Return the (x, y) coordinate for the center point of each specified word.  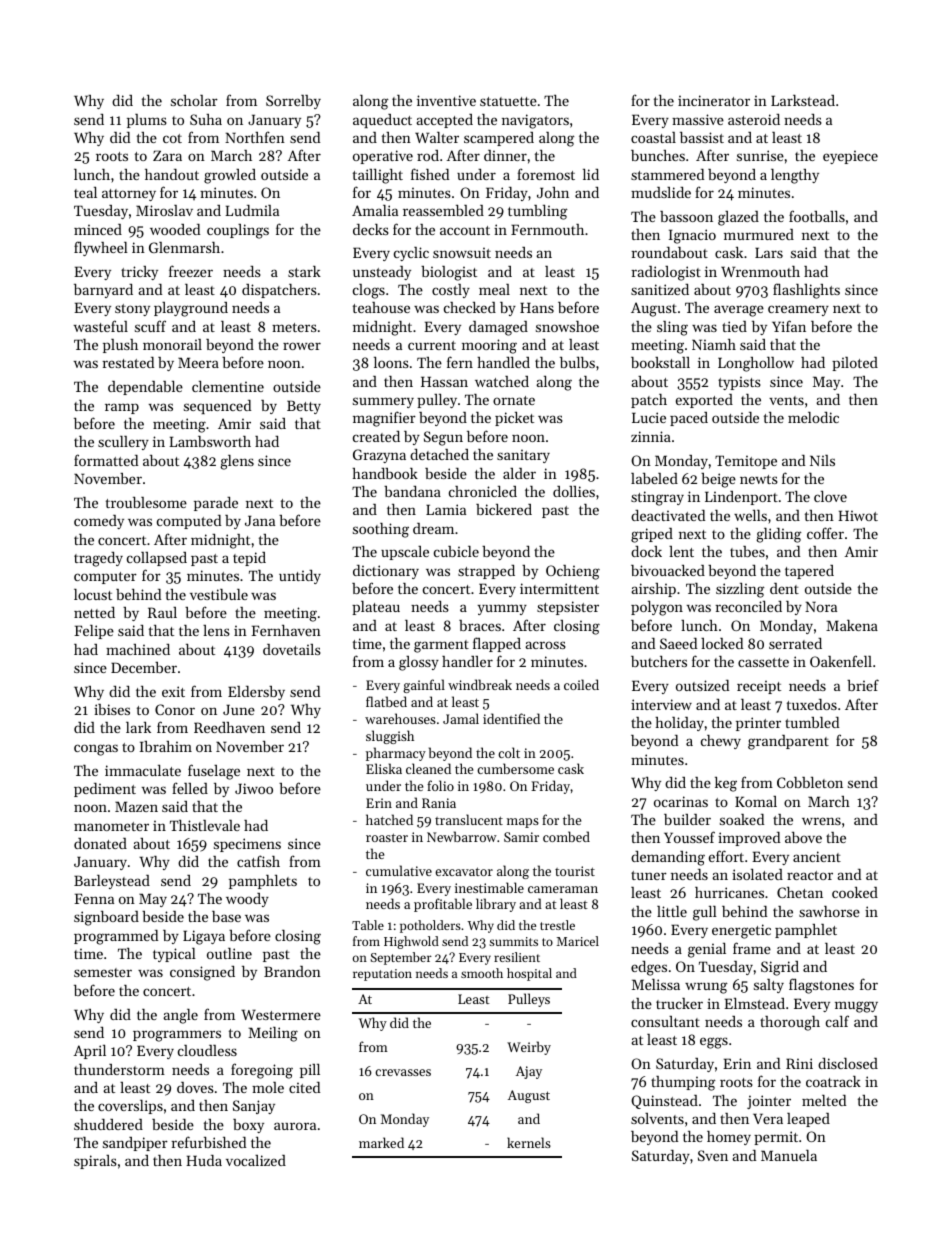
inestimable (489, 887)
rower (302, 346)
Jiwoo (254, 788)
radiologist (666, 273)
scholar (194, 100)
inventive (446, 100)
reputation (382, 975)
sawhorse (829, 911)
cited (304, 1087)
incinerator (714, 100)
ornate (514, 400)
